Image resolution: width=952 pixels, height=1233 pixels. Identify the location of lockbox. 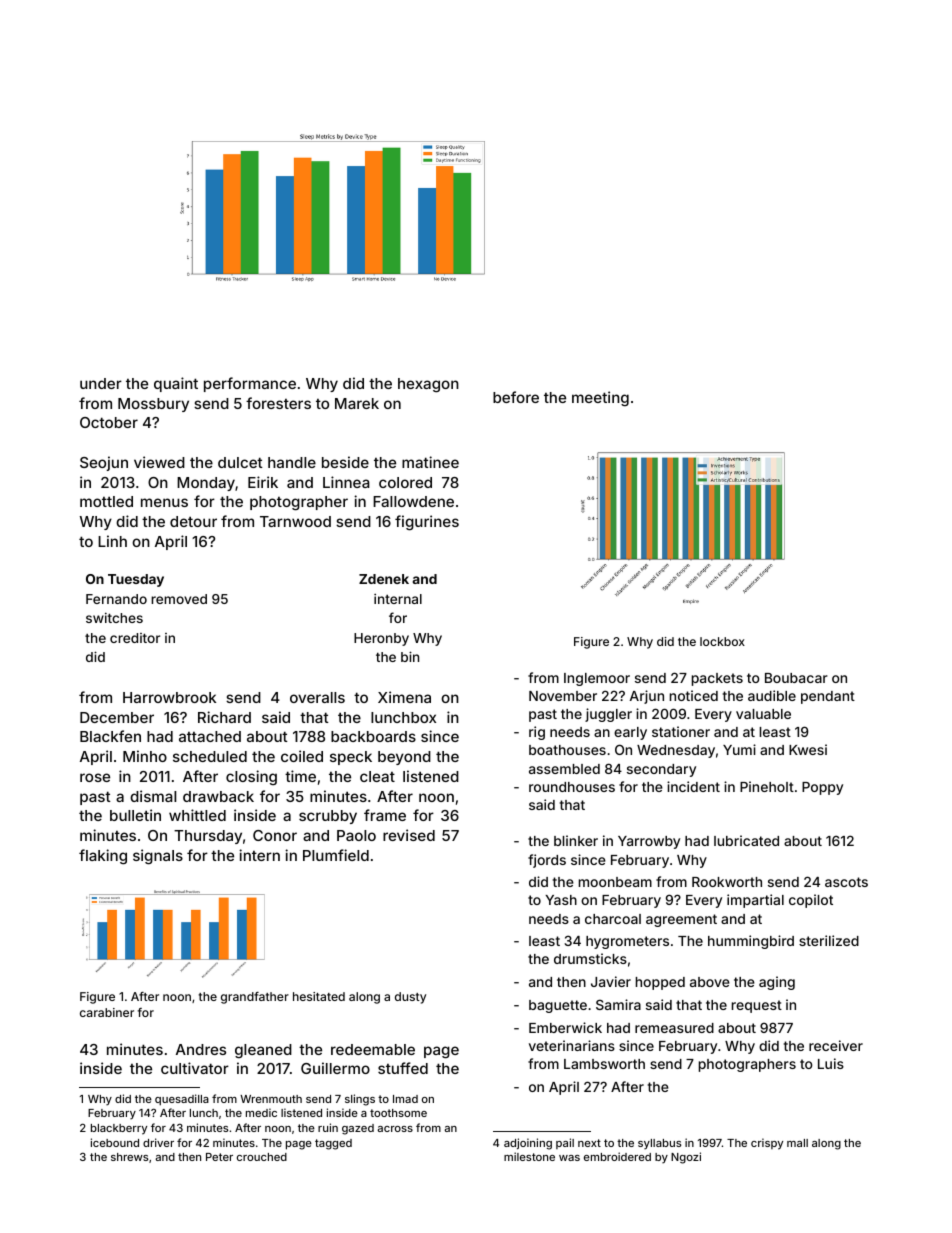
(722, 641).
